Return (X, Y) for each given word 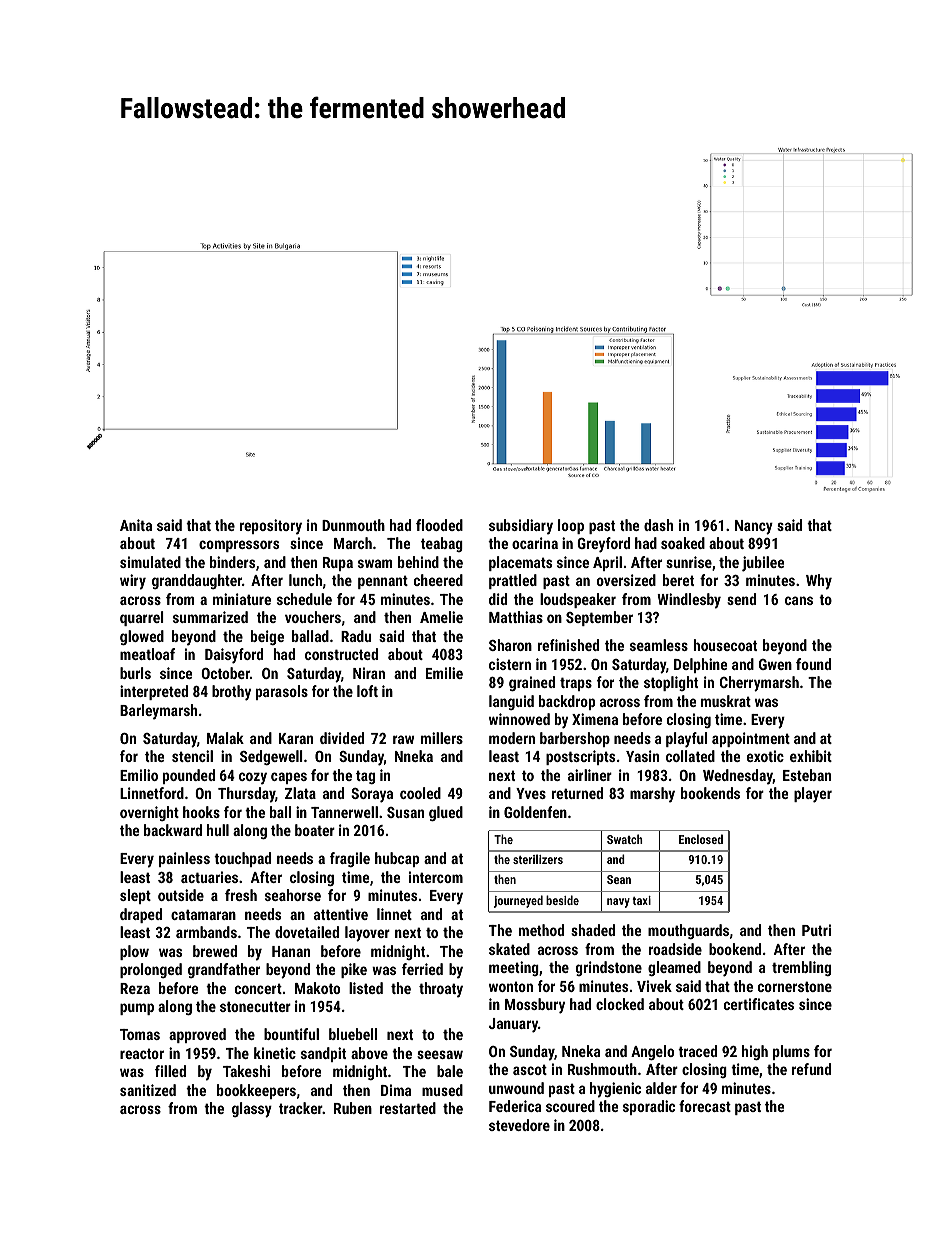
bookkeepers (256, 1091)
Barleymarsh (158, 712)
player (813, 795)
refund (811, 1069)
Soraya (372, 795)
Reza (135, 988)
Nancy (754, 527)
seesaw (440, 1054)
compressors (239, 546)
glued (446, 813)
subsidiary (521, 527)
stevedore (519, 1125)
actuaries (209, 877)
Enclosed (701, 839)
